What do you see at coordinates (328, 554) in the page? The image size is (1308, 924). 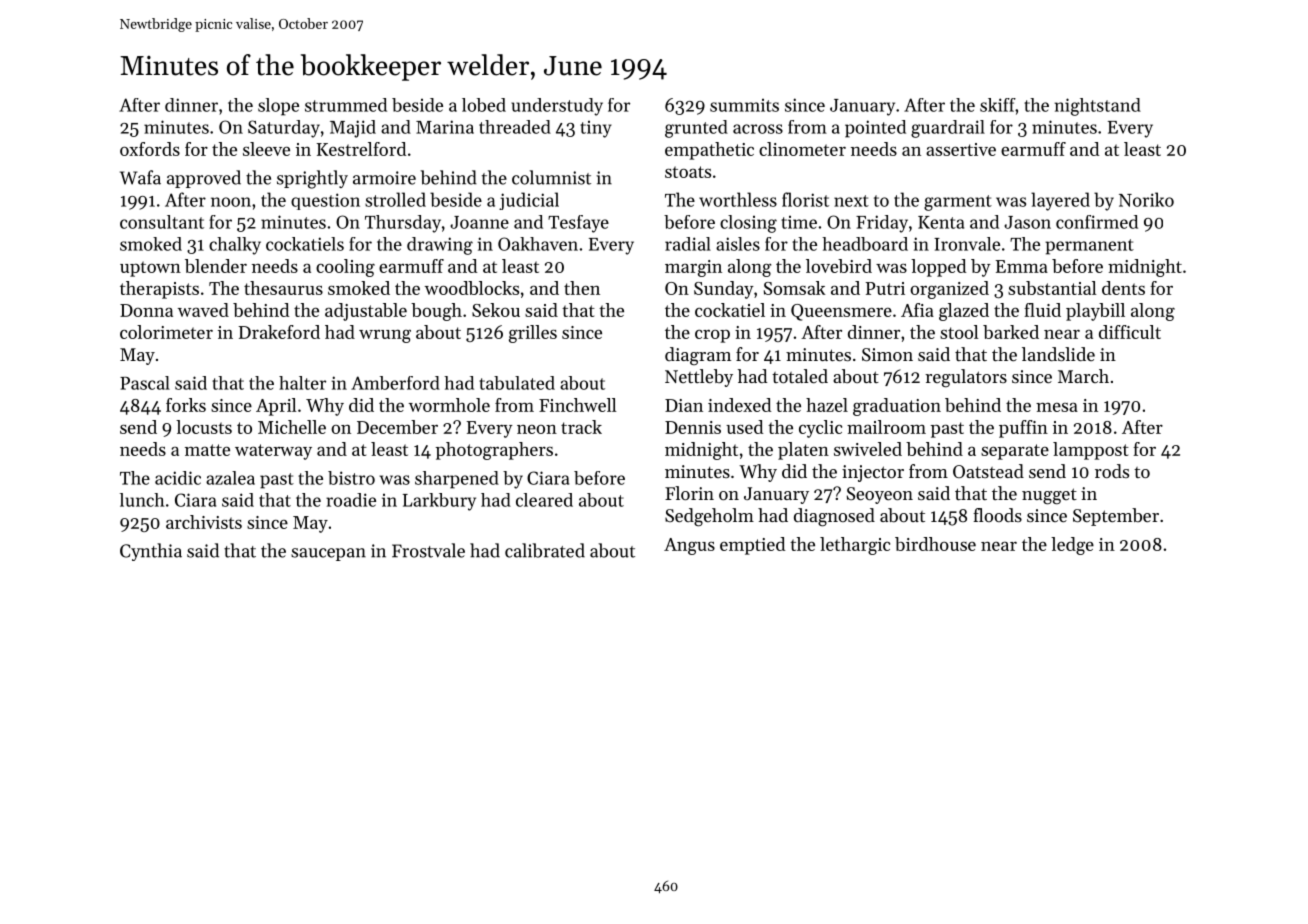 I see `saucepan` at bounding box center [328, 554].
